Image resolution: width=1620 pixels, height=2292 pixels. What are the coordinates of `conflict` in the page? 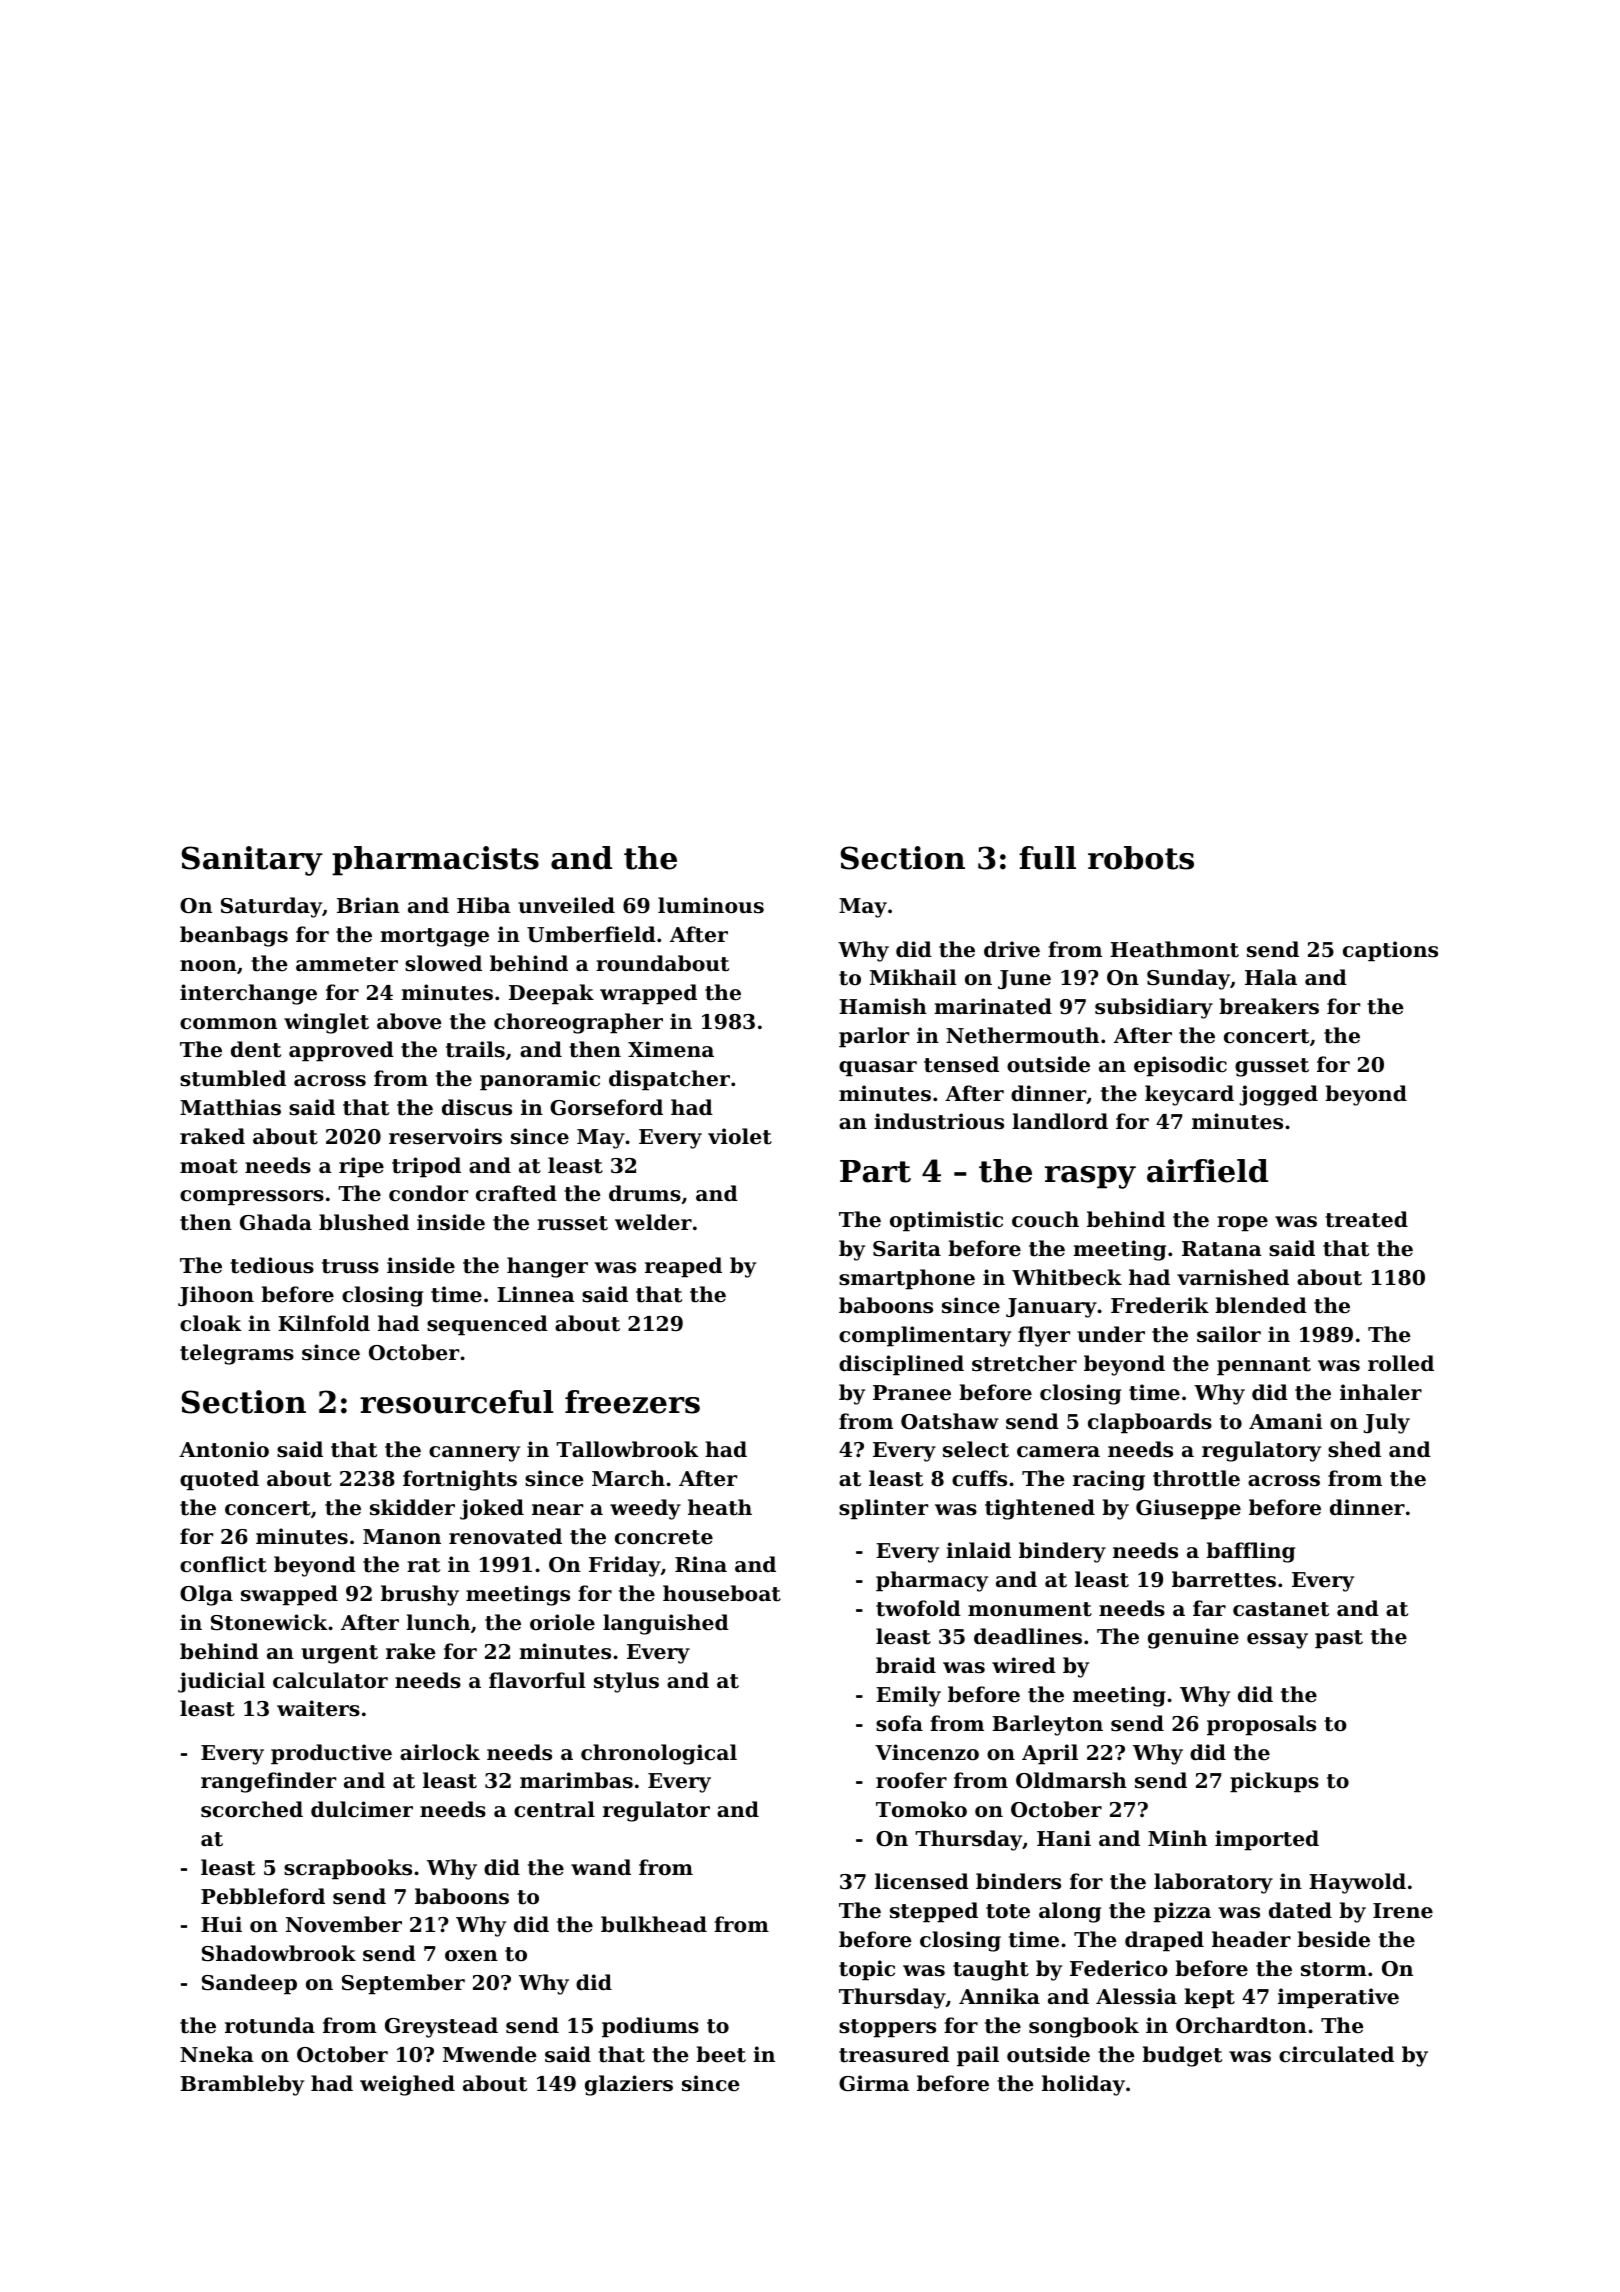 It's located at (223, 1564).
